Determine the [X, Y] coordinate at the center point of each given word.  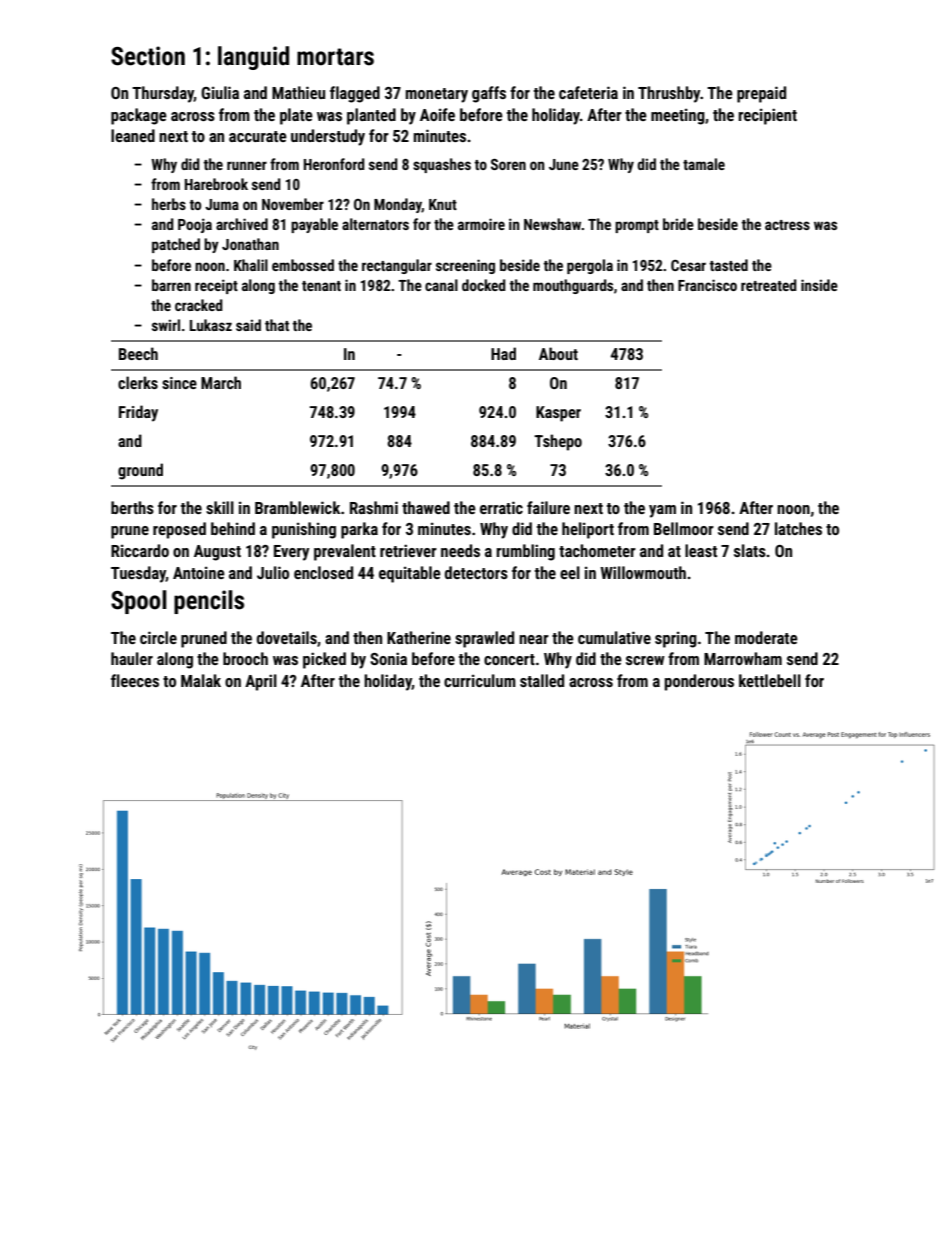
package [139, 116]
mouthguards [573, 286]
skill [220, 507]
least [701, 550]
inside [819, 285]
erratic [501, 507]
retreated [769, 285]
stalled [542, 680]
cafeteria [588, 92]
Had [503, 353]
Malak [201, 680]
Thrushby [669, 94]
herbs [169, 204]
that [277, 325]
